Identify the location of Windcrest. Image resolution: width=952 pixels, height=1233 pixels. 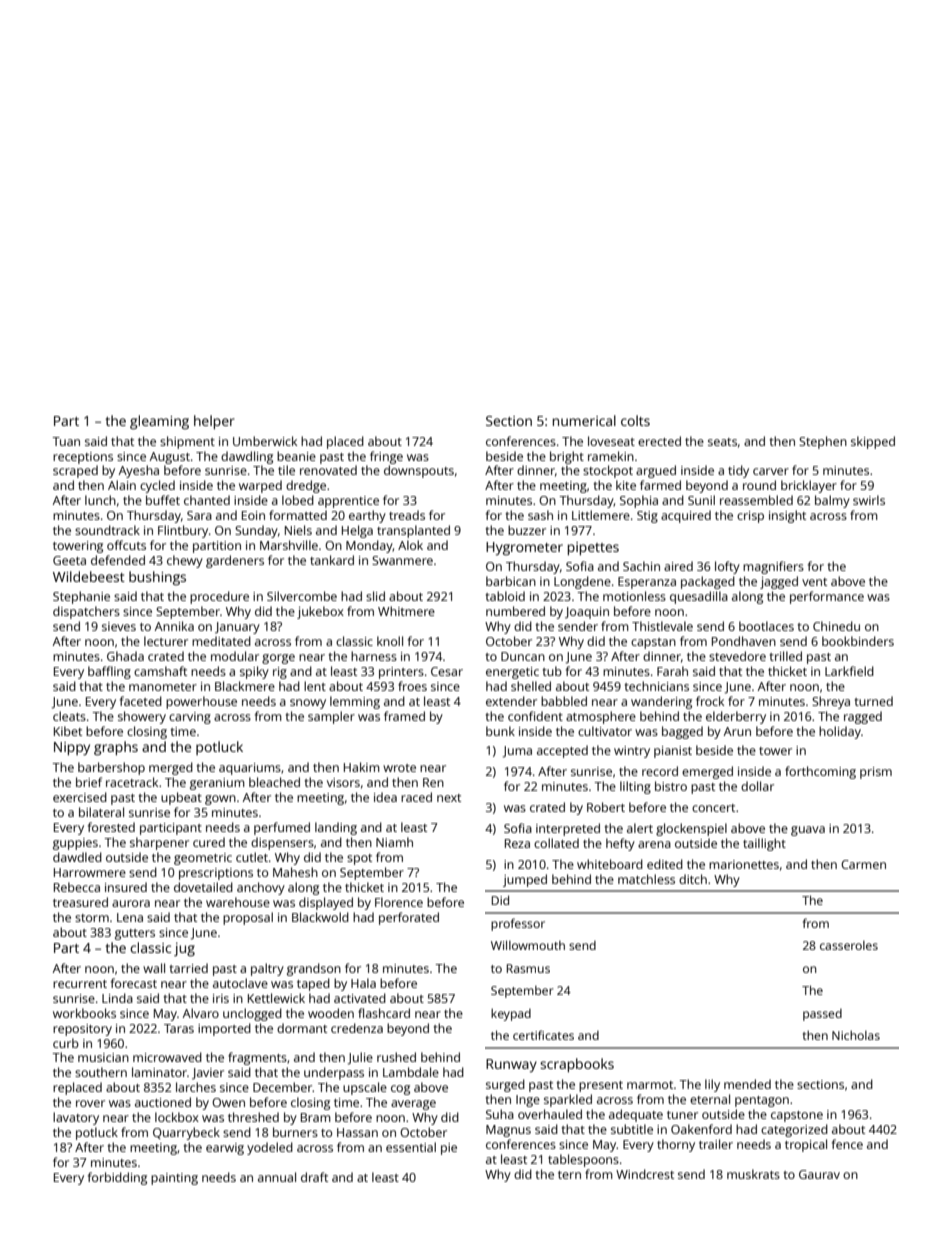
(645, 1174).
